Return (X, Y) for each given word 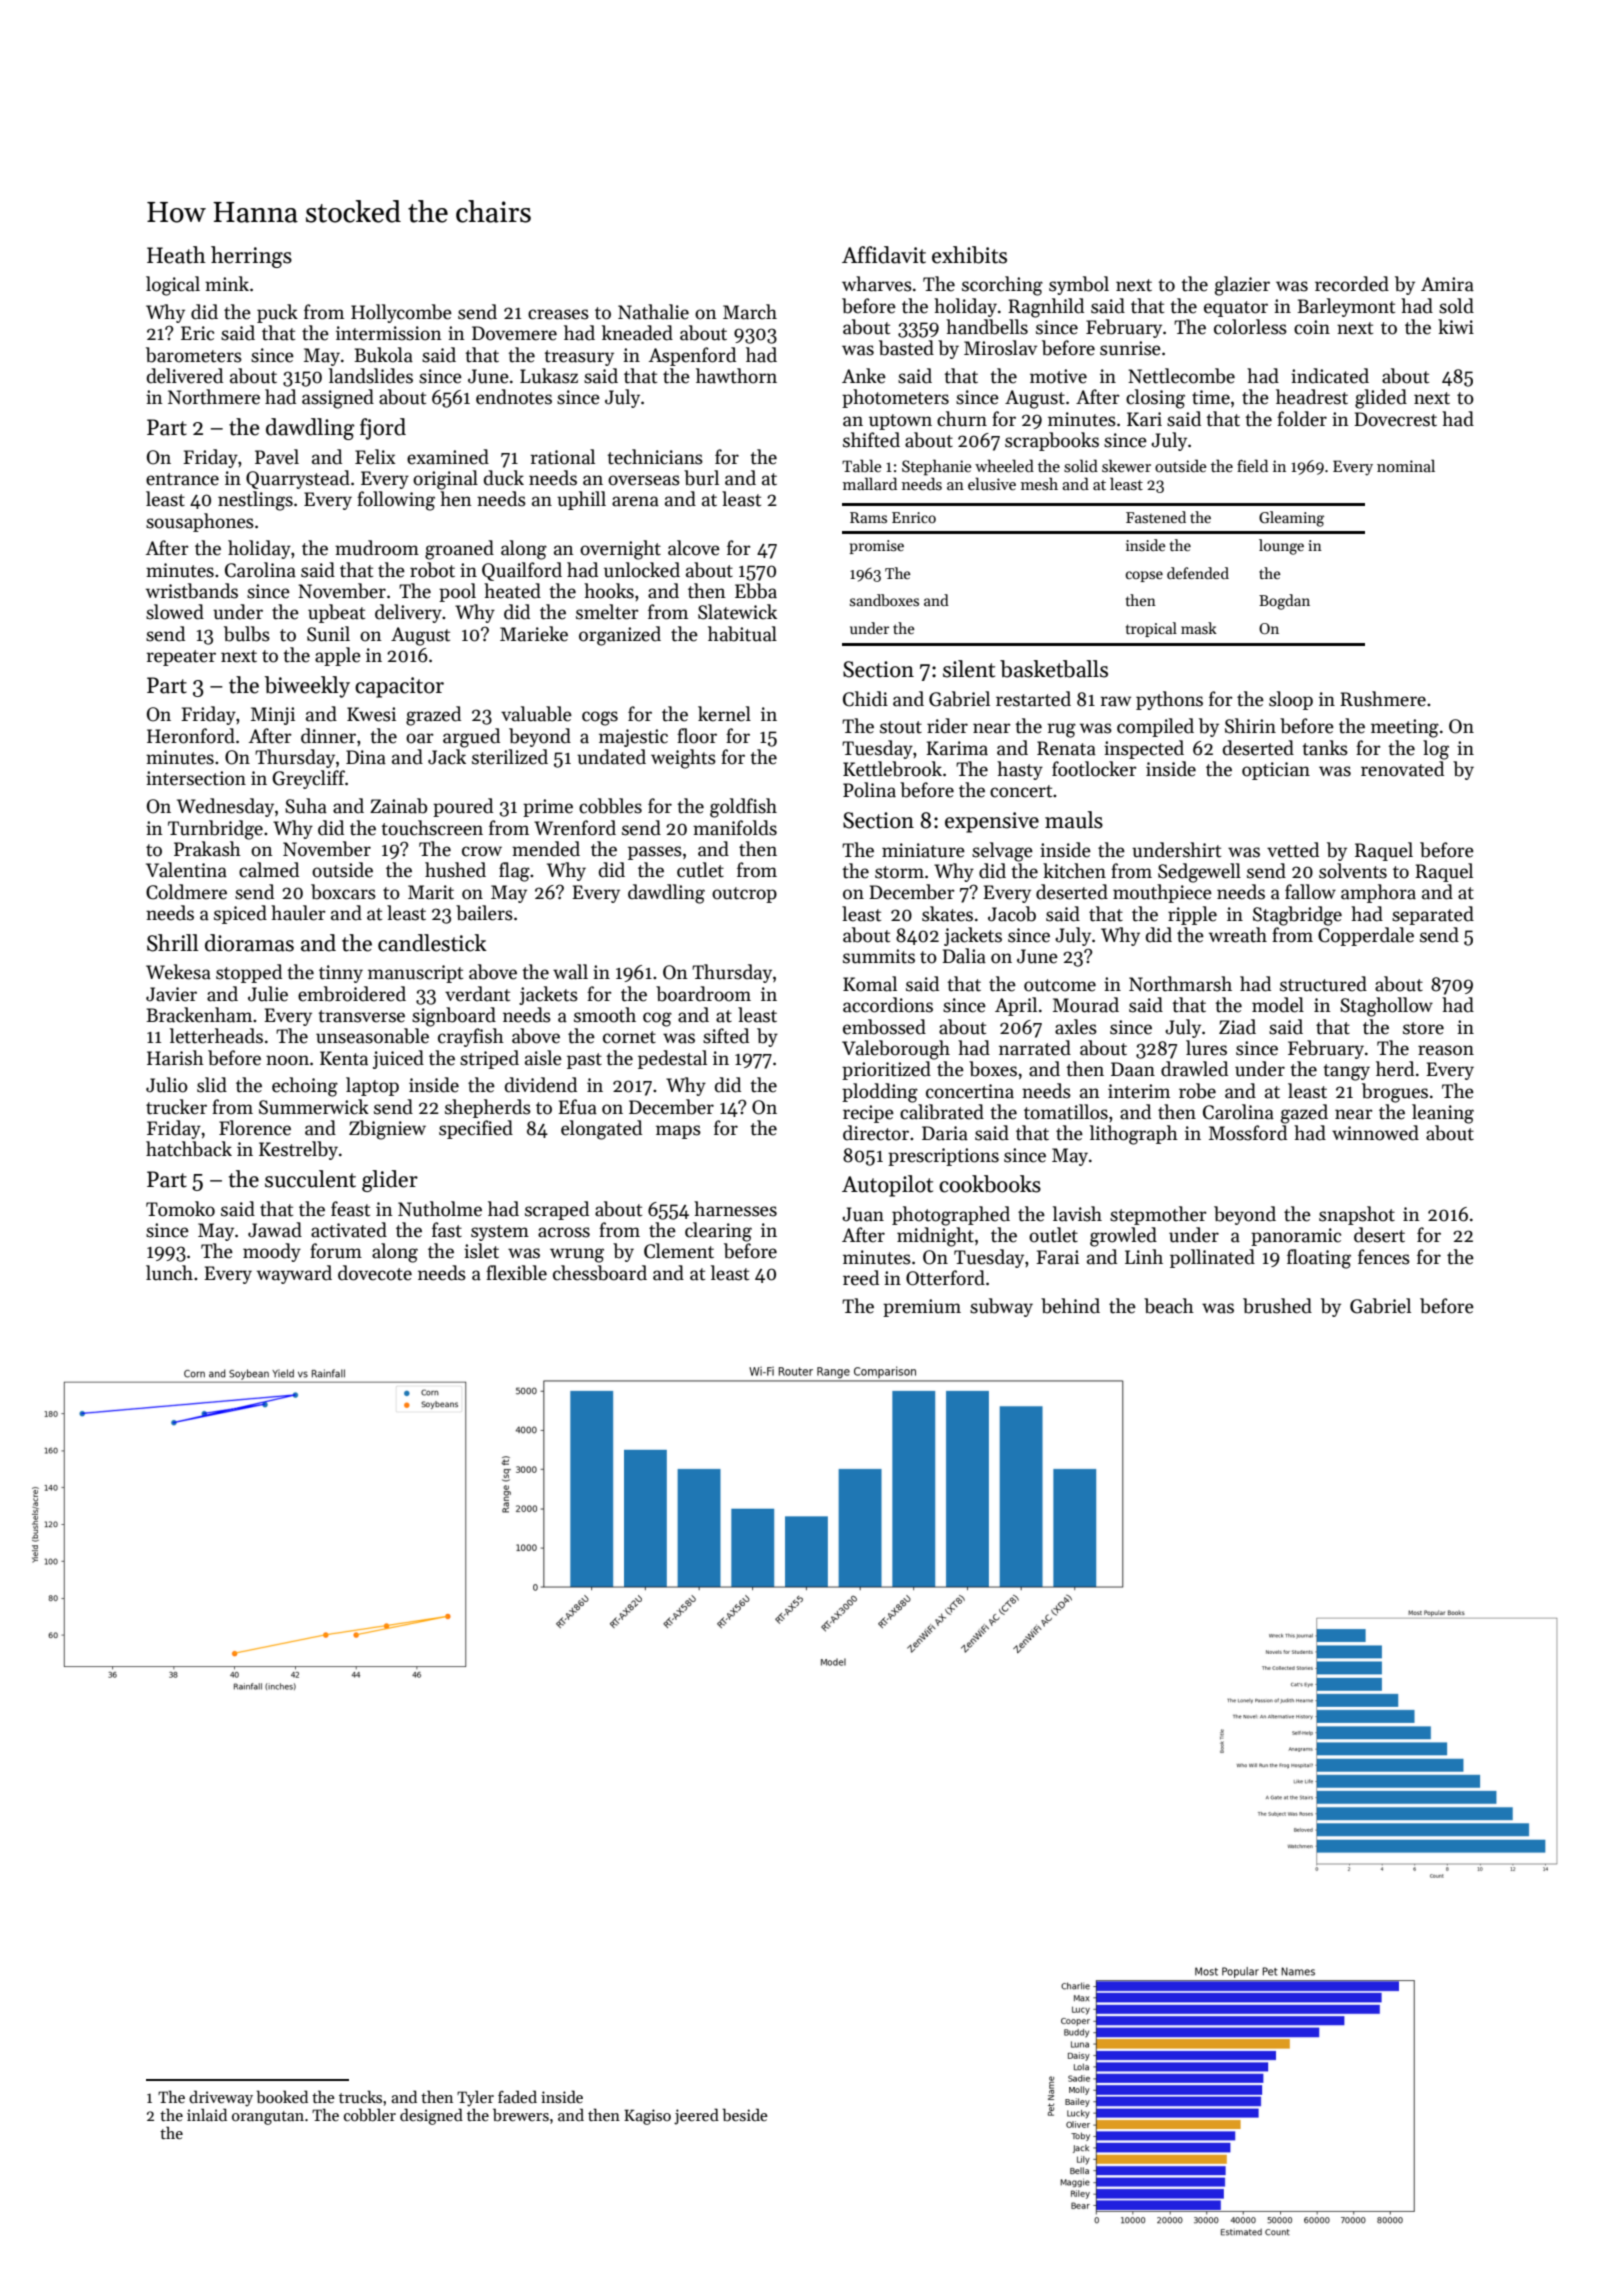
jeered (696, 2116)
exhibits (969, 255)
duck (504, 478)
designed (431, 2116)
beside (745, 2115)
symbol (1079, 285)
